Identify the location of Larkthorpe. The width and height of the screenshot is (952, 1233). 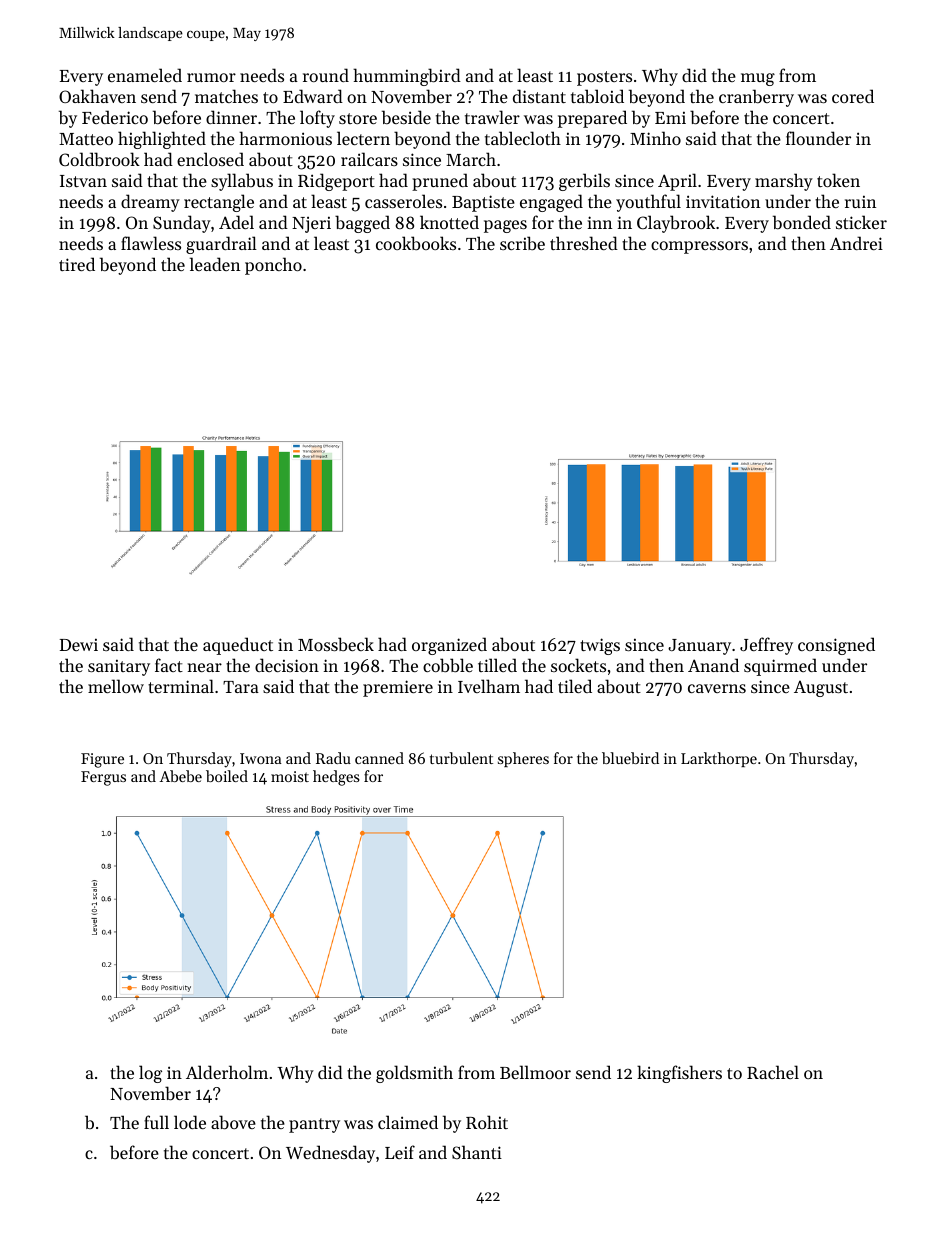
(719, 759).
